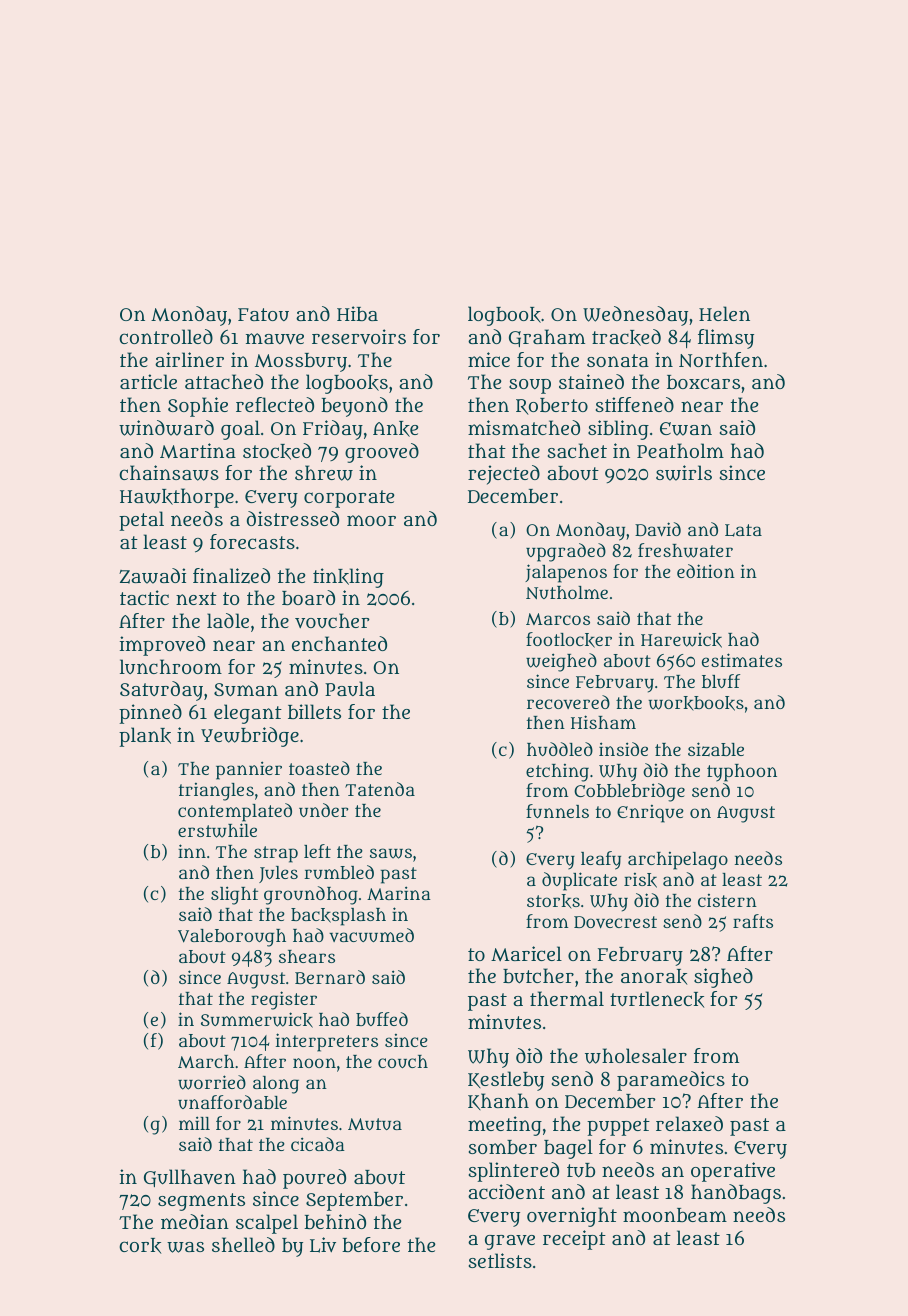 The image size is (908, 1316). Describe the element at coordinates (514, 1172) in the screenshot. I see `splintered` at that location.
